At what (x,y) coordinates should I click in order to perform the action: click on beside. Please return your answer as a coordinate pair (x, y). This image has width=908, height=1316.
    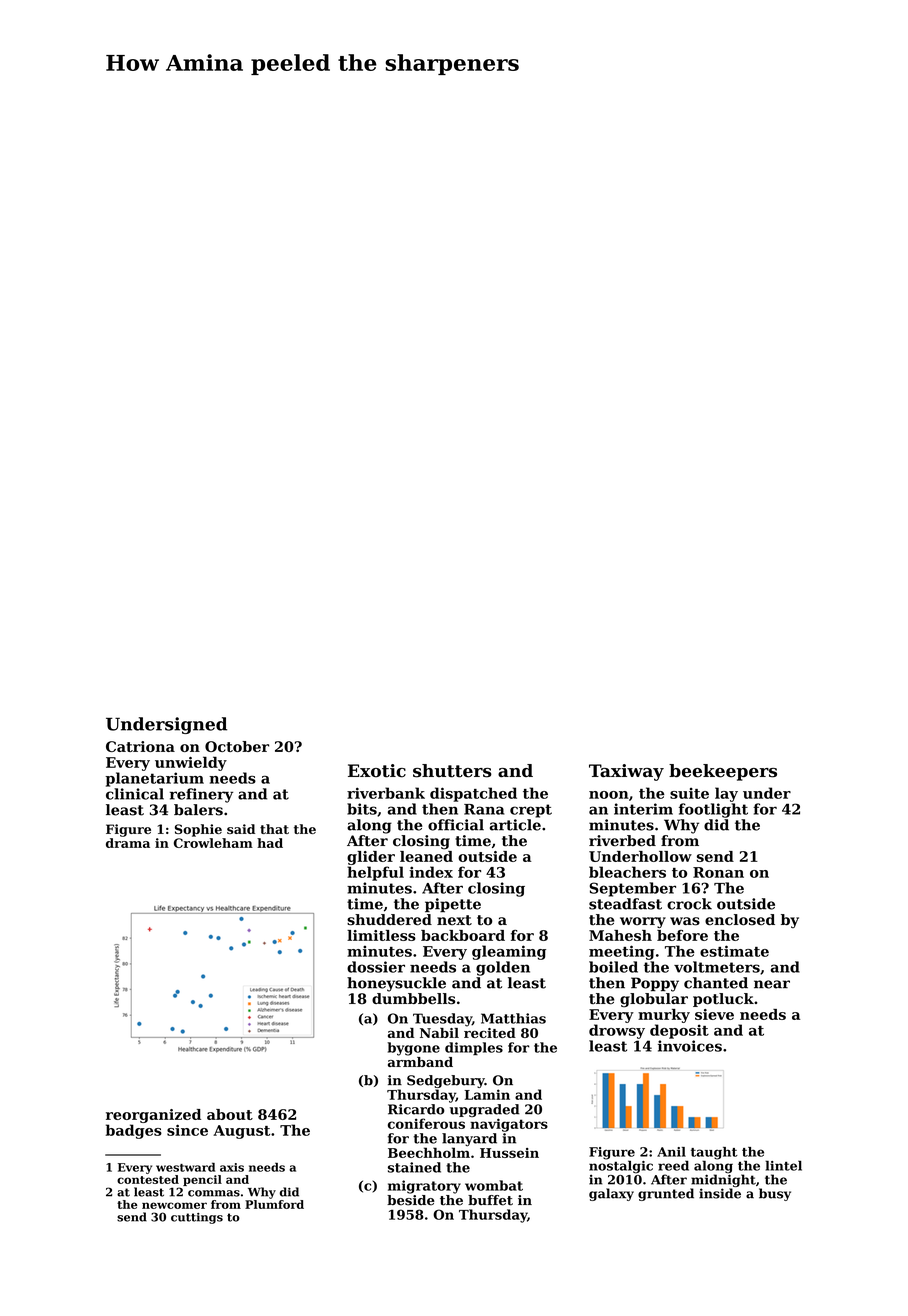
    Looking at the image, I should click on (411, 1200).
